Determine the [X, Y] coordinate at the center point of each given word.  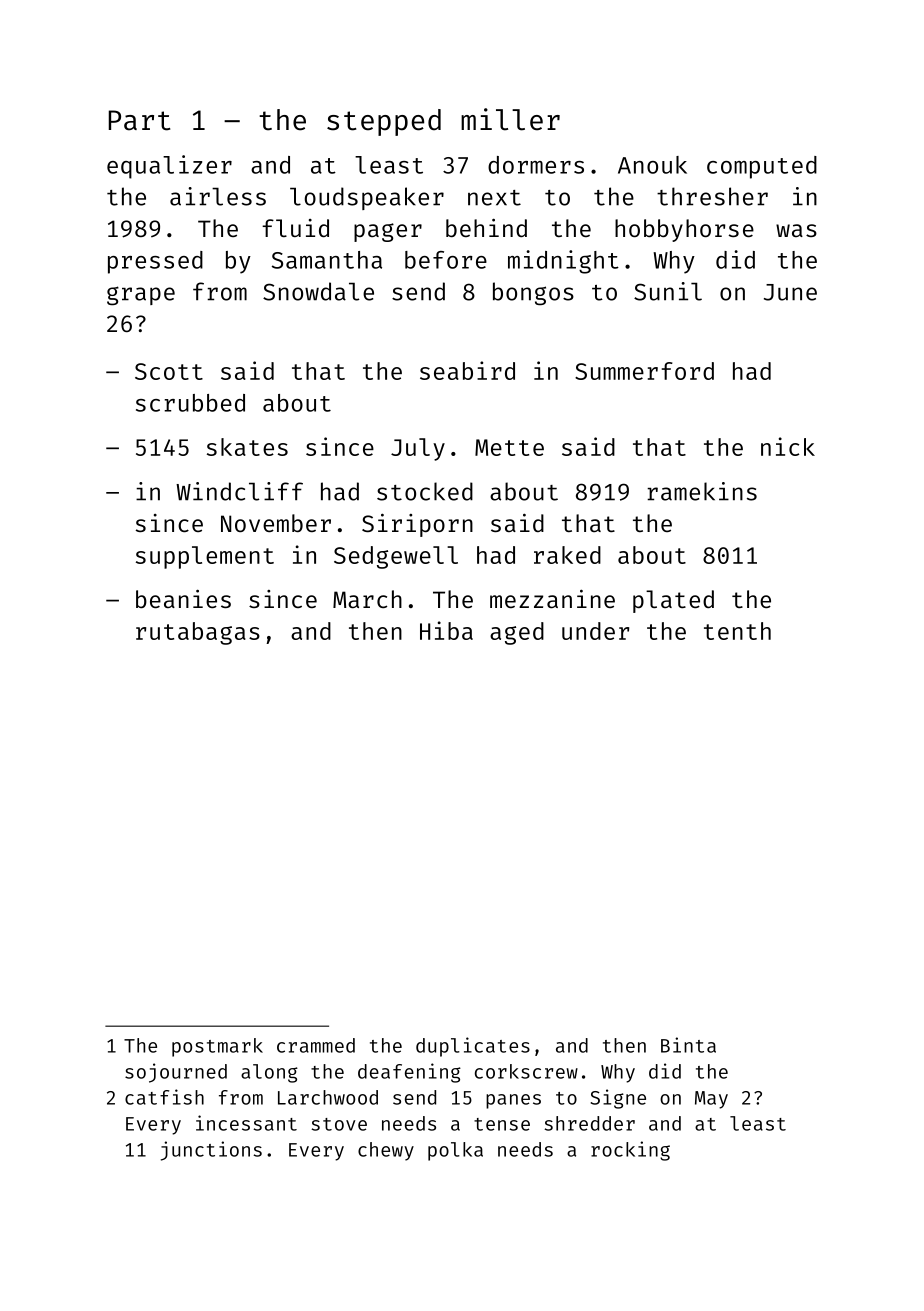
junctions [211, 1151]
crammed [316, 1045]
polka [455, 1151]
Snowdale [318, 291]
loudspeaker [367, 198]
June [790, 292]
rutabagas [198, 633]
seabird [467, 370]
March [367, 599]
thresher [712, 196]
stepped [384, 122]
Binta [688, 1045]
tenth [737, 631]
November [276, 523]
